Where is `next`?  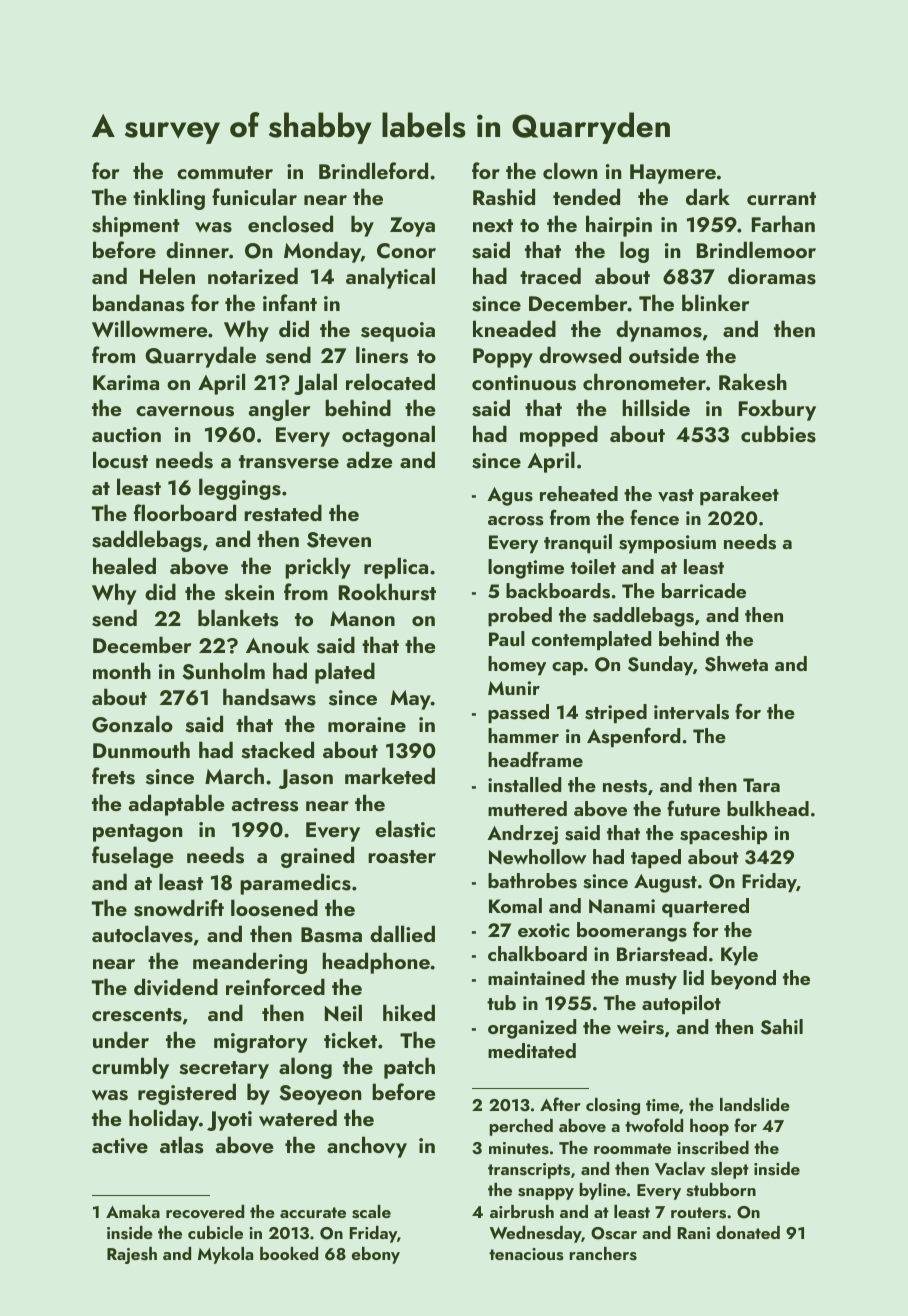
next is located at coordinates (493, 225).
